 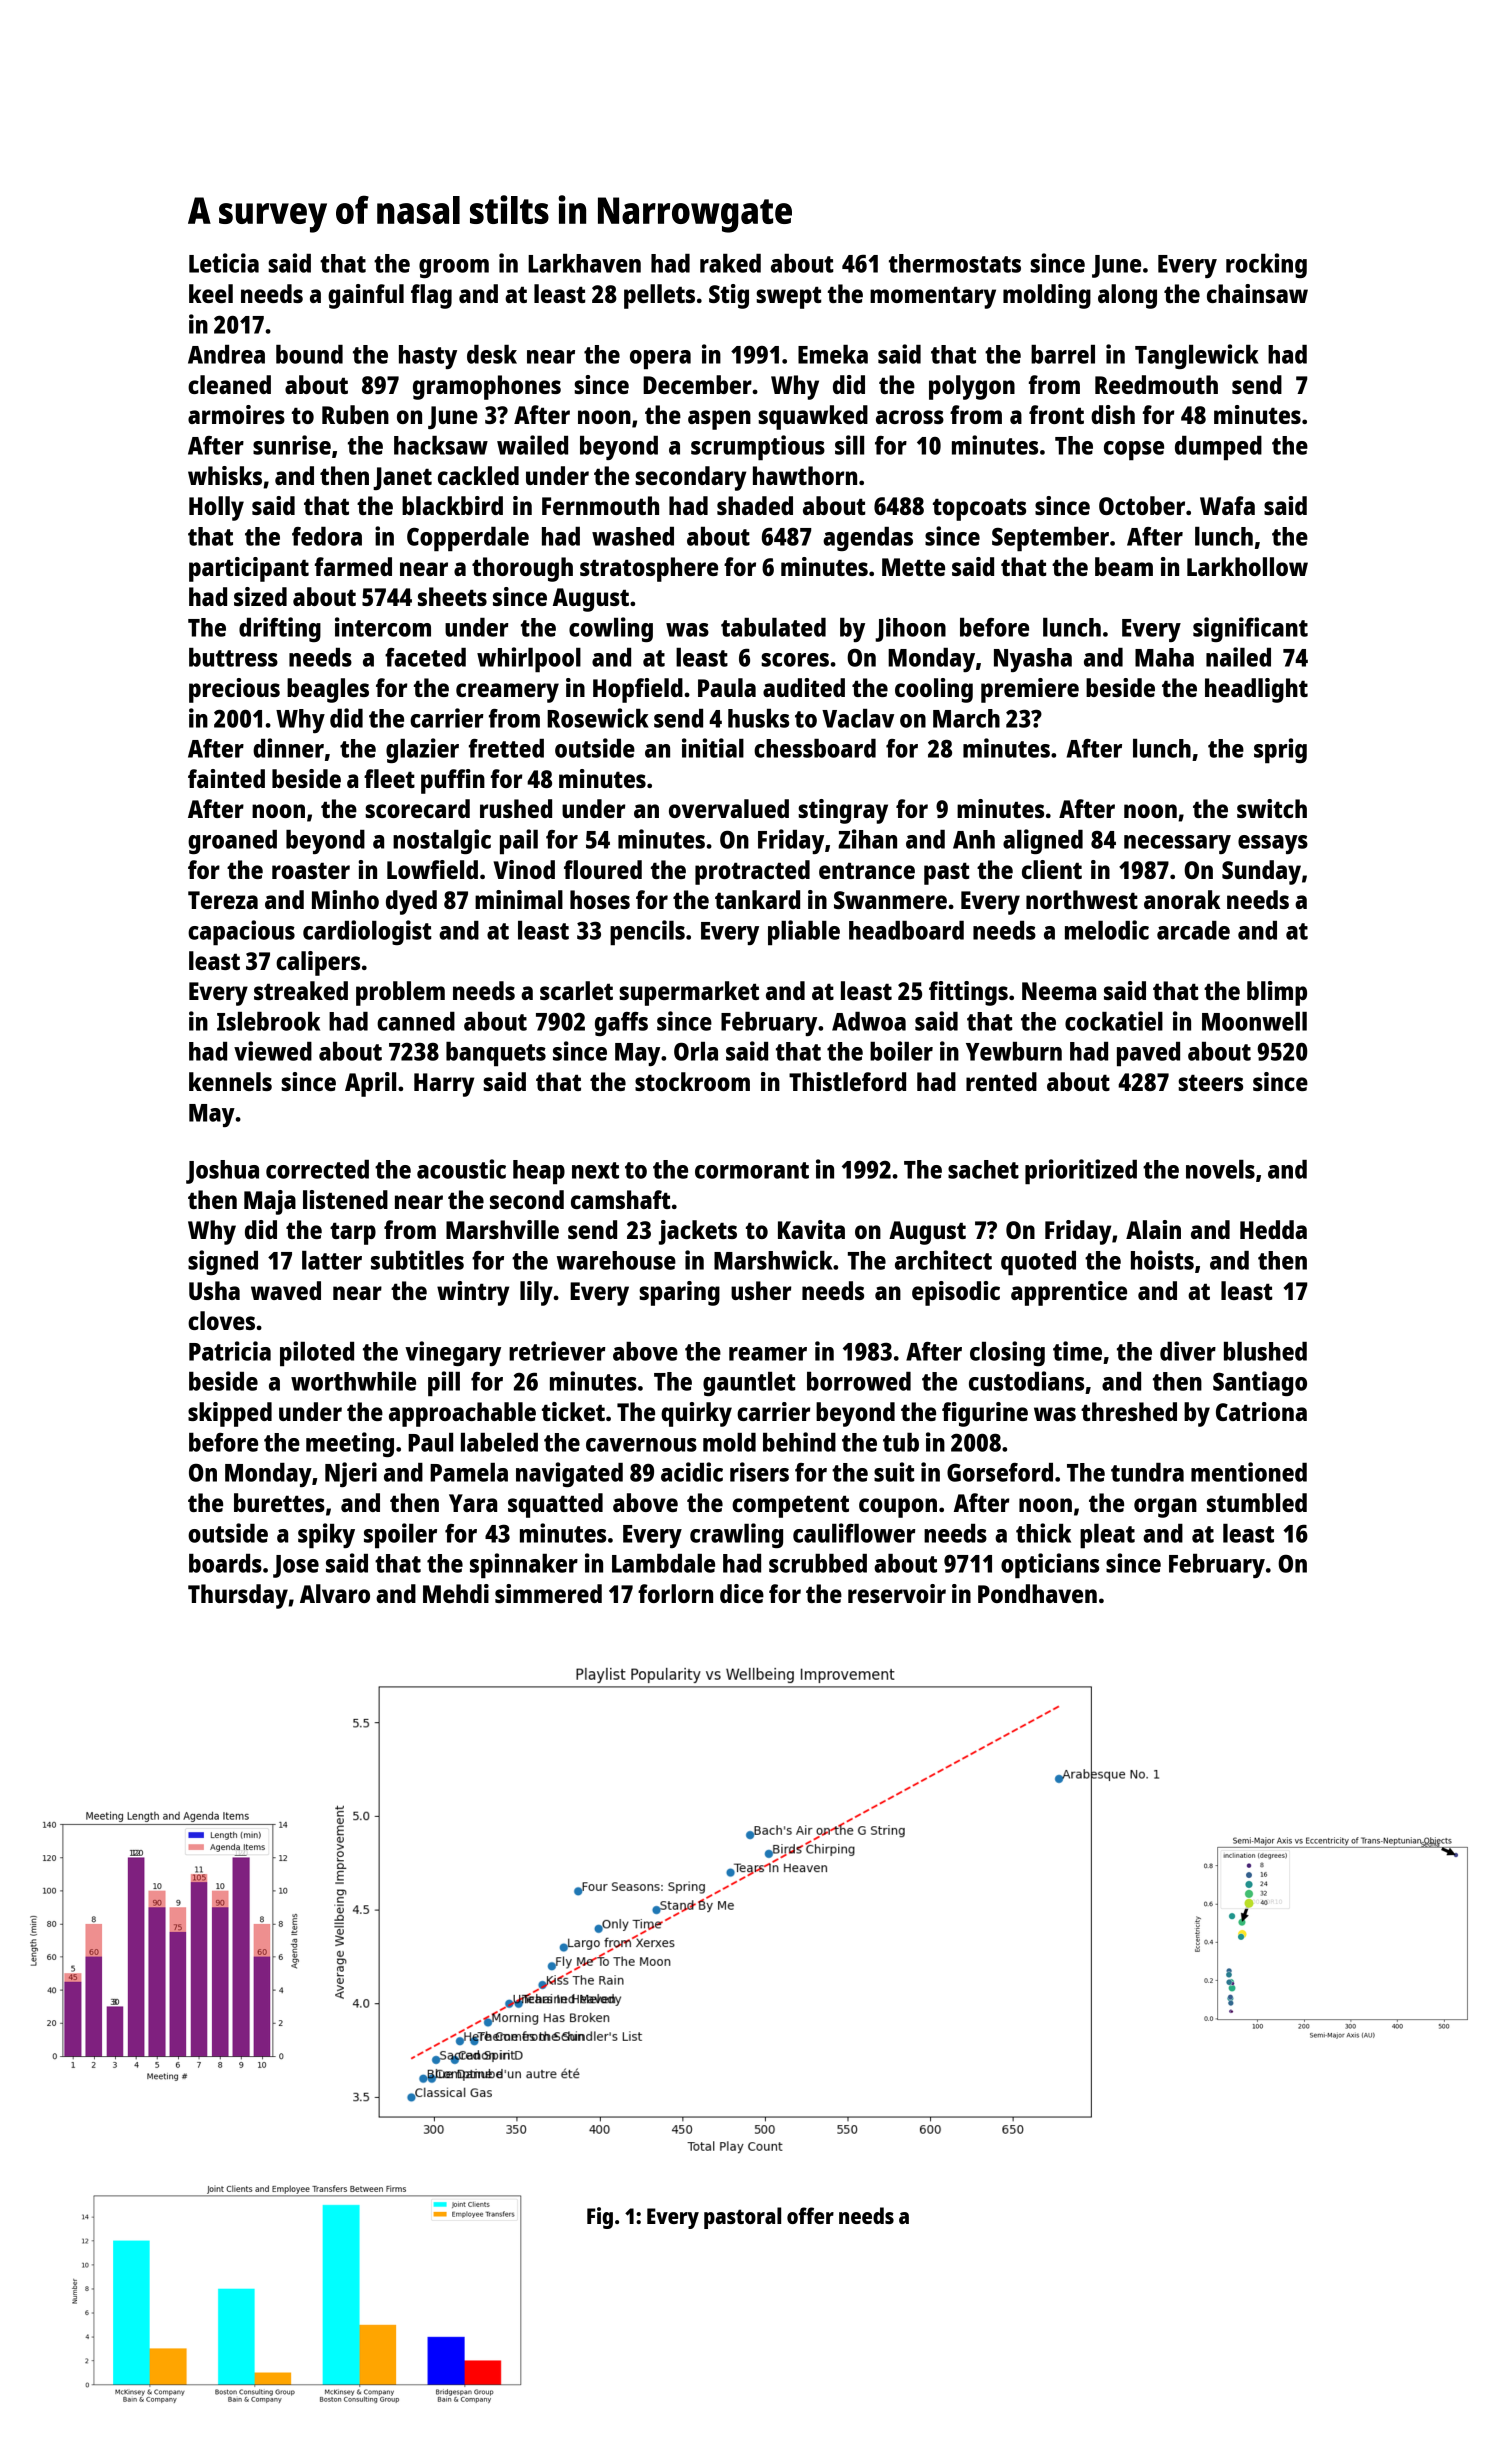 What do you see at coordinates (620, 1199) in the page?
I see `camshaft` at bounding box center [620, 1199].
